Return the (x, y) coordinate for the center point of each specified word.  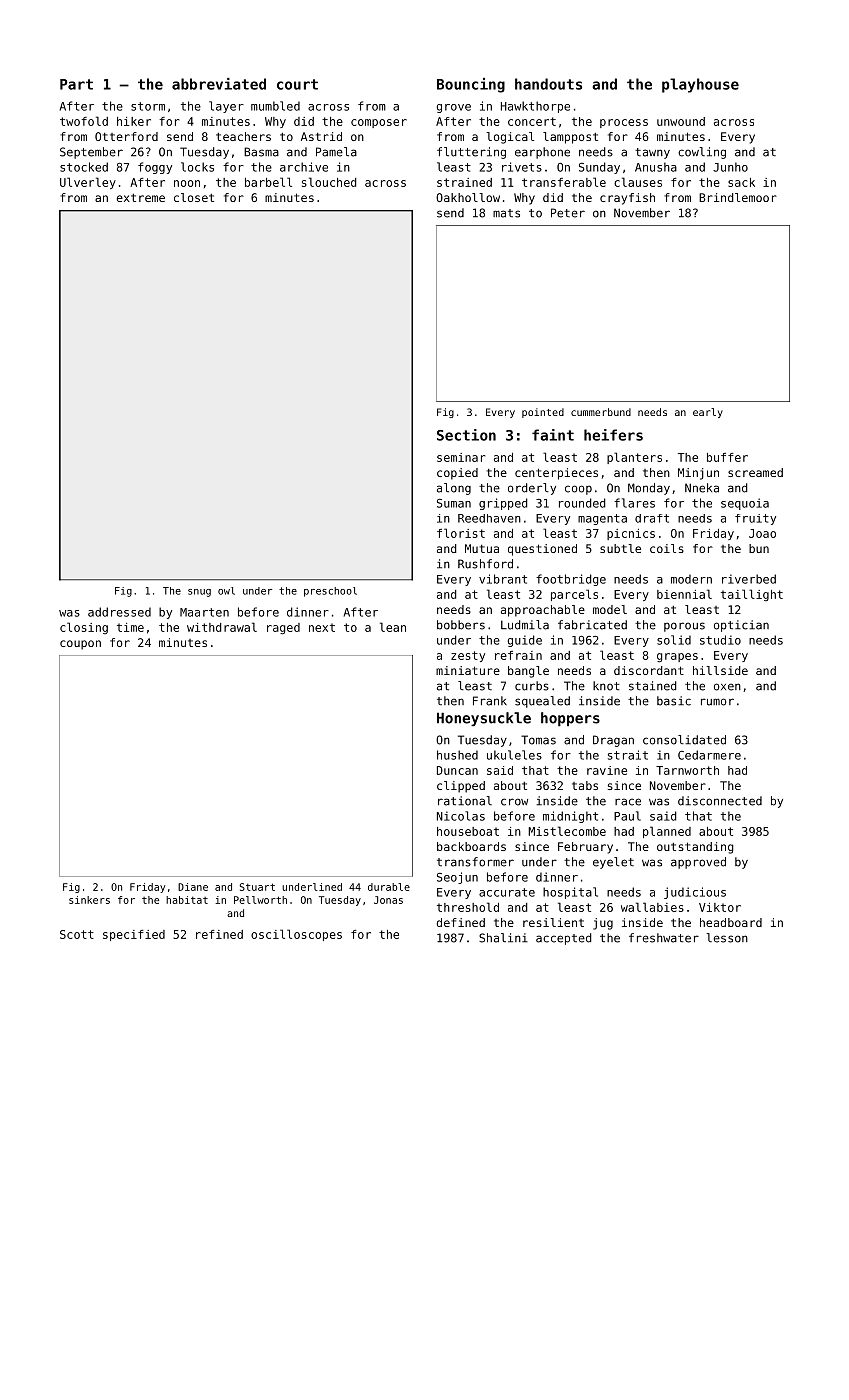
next (322, 627)
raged (283, 629)
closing (84, 628)
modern (691, 579)
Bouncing (471, 85)
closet (194, 197)
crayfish (627, 199)
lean (393, 627)
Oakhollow (468, 197)
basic (674, 701)
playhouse (700, 85)
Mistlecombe (567, 831)
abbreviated (219, 84)
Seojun (457, 878)
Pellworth (260, 900)
